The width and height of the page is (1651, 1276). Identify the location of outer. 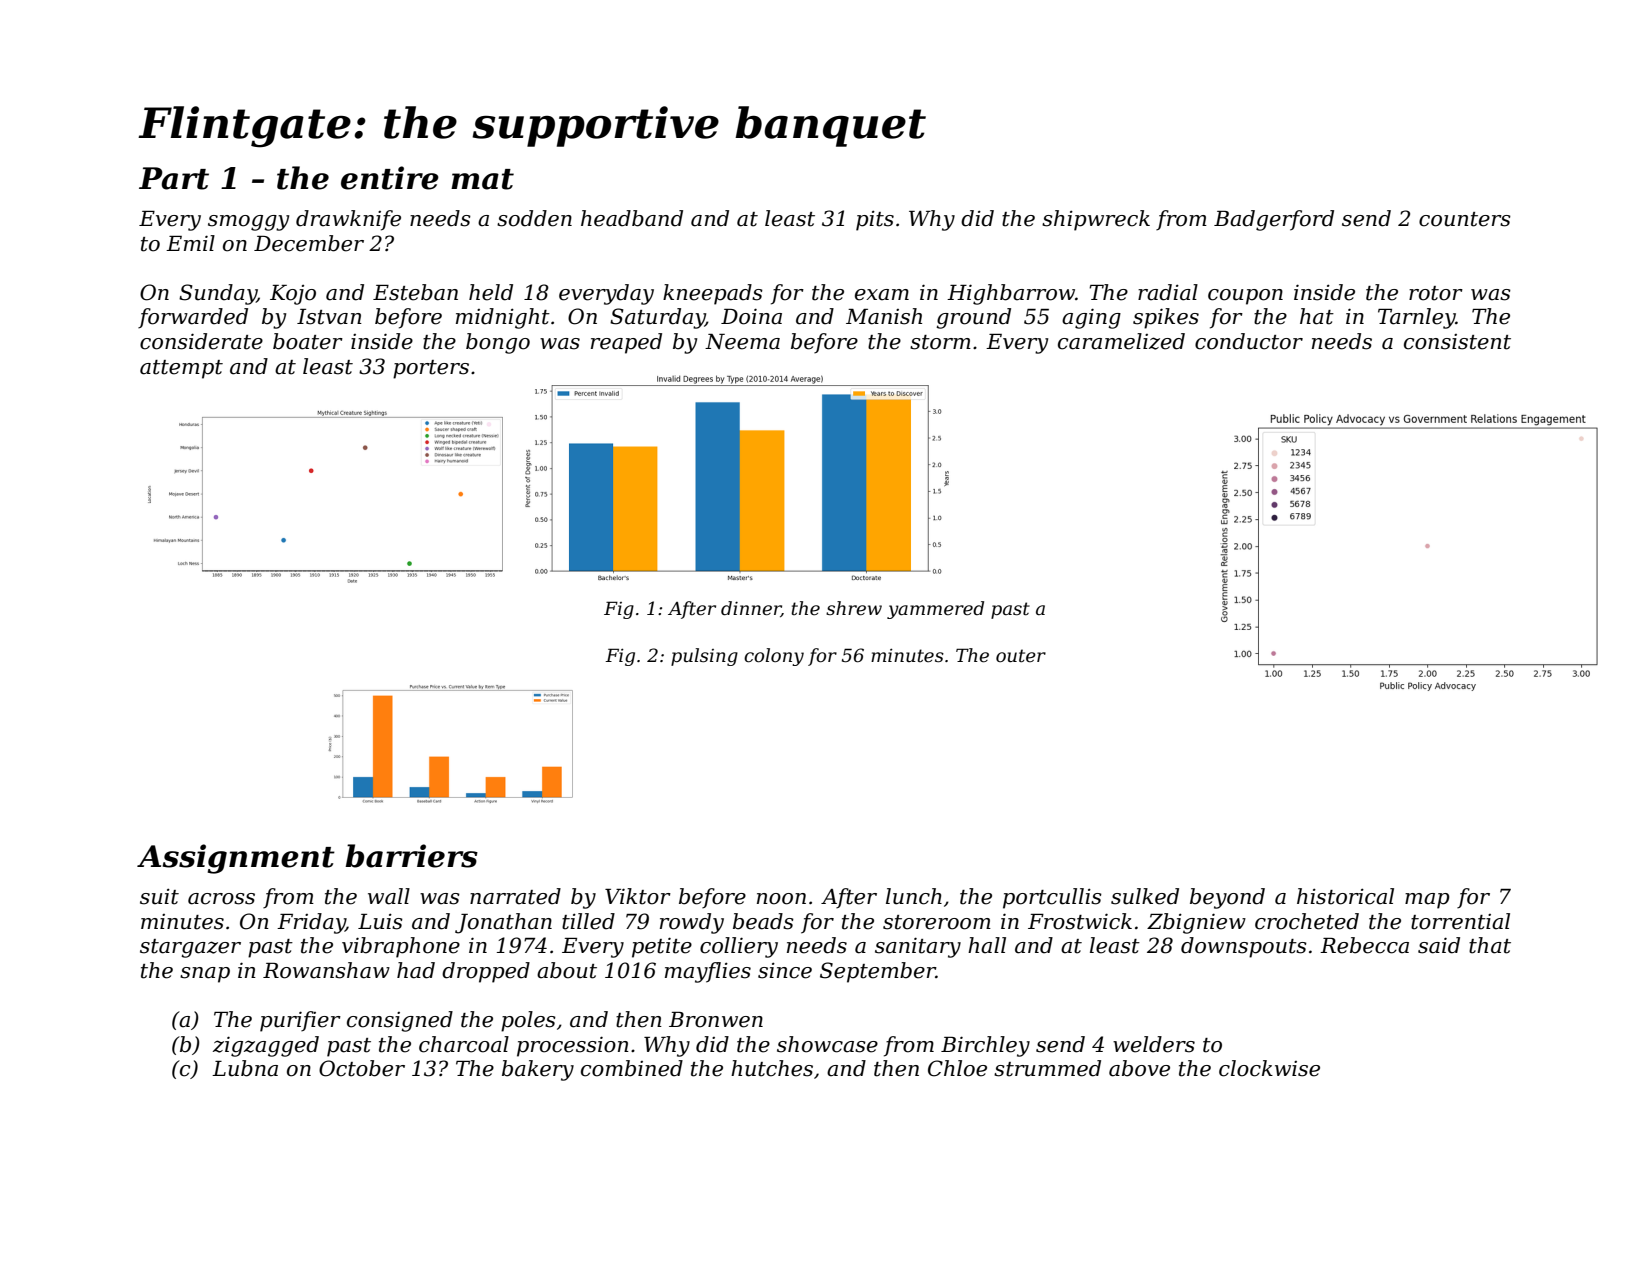
(1021, 656).
